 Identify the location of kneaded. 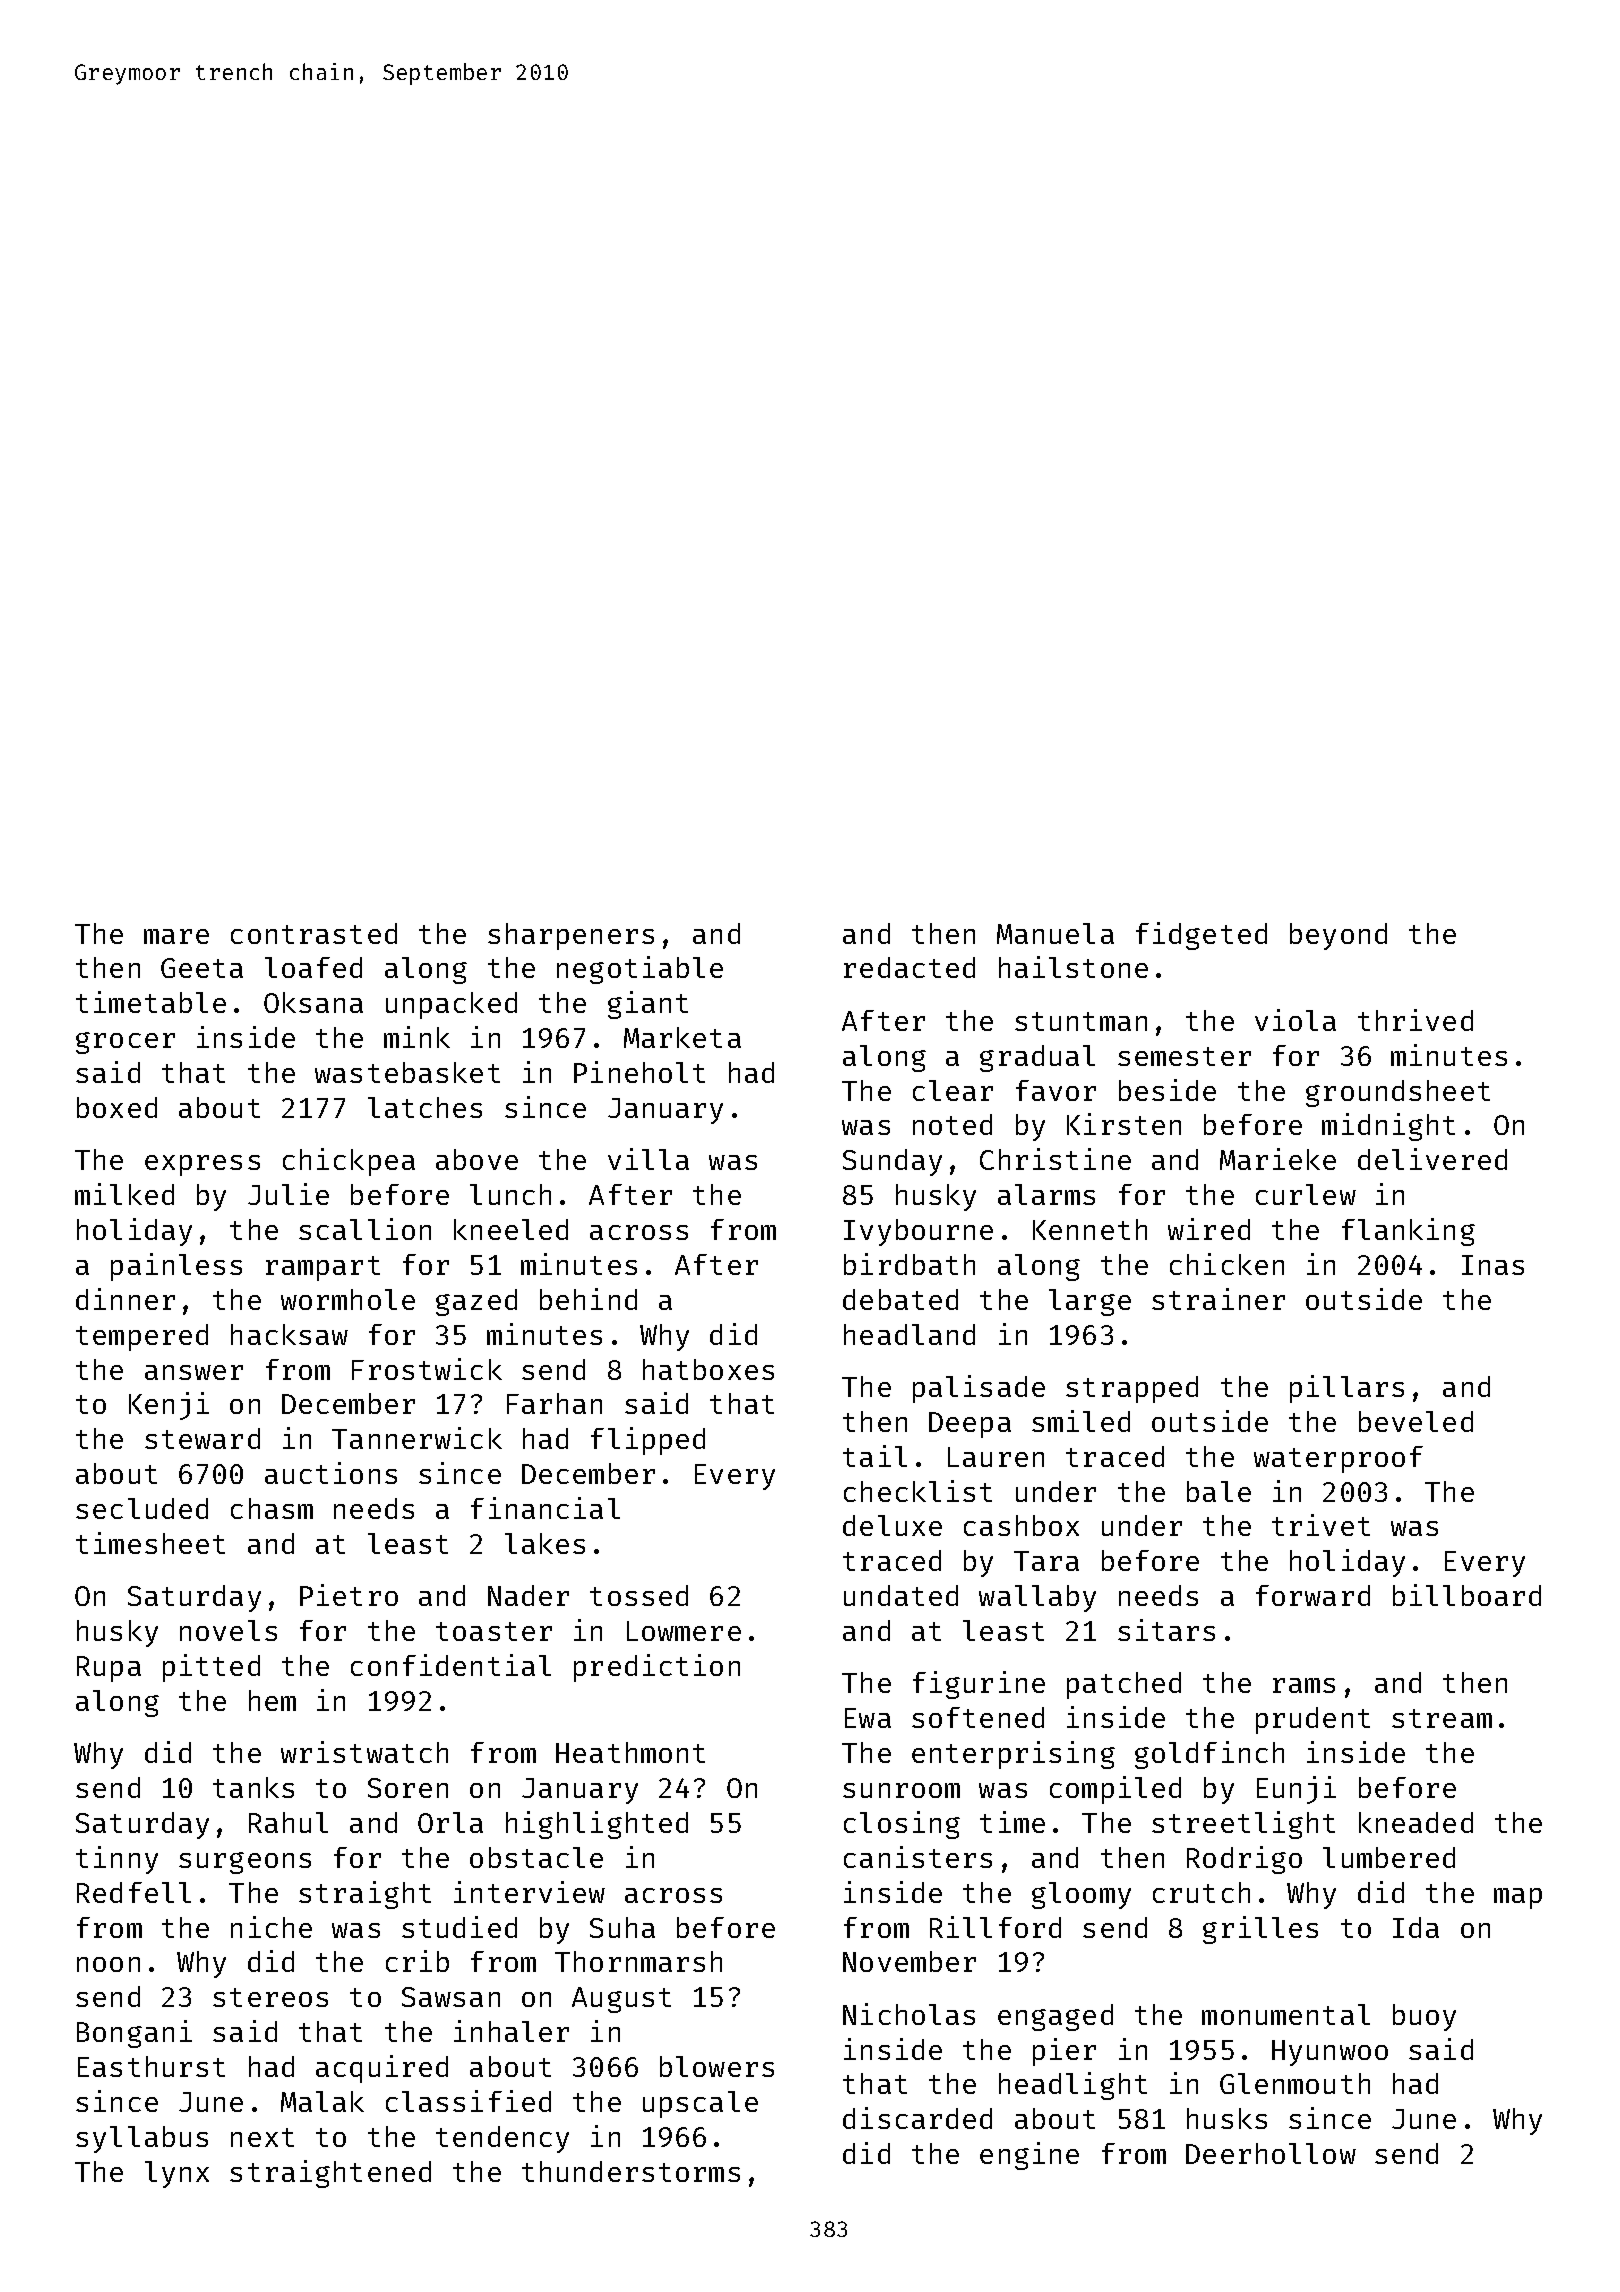
(1416, 1822).
